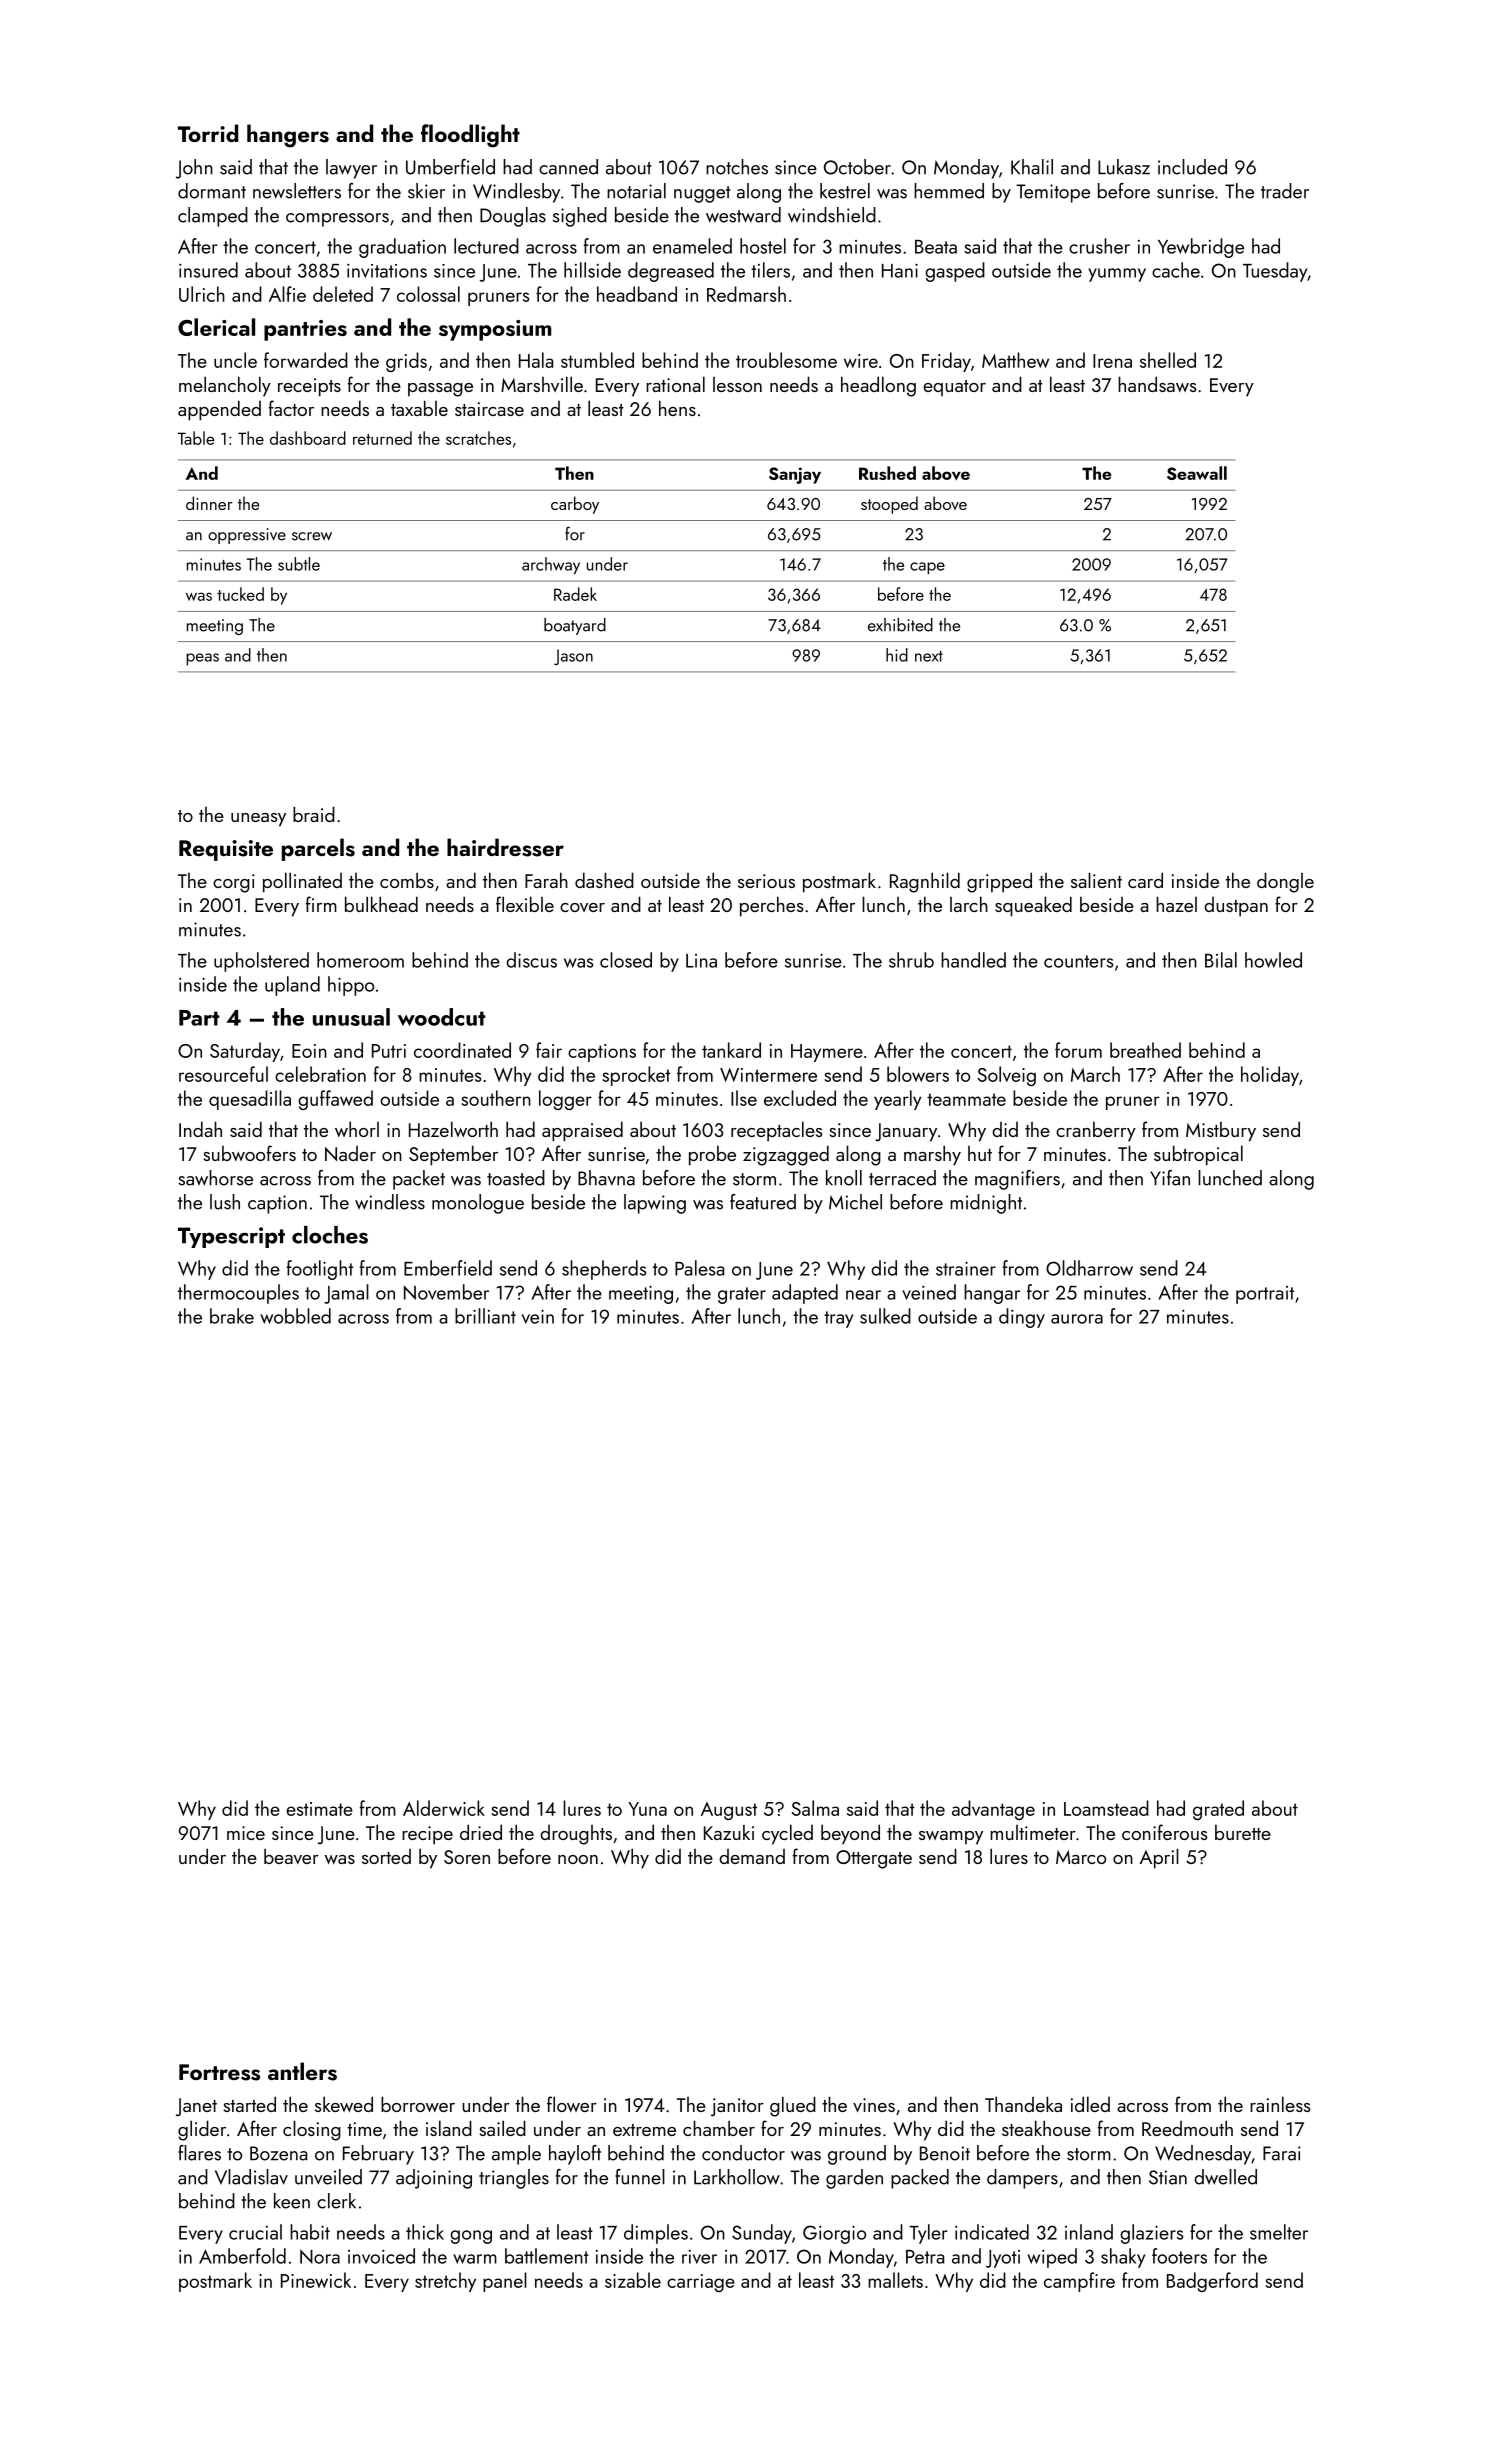 The image size is (1496, 2464). Describe the element at coordinates (445, 2282) in the screenshot. I see `stretchy` at that location.
